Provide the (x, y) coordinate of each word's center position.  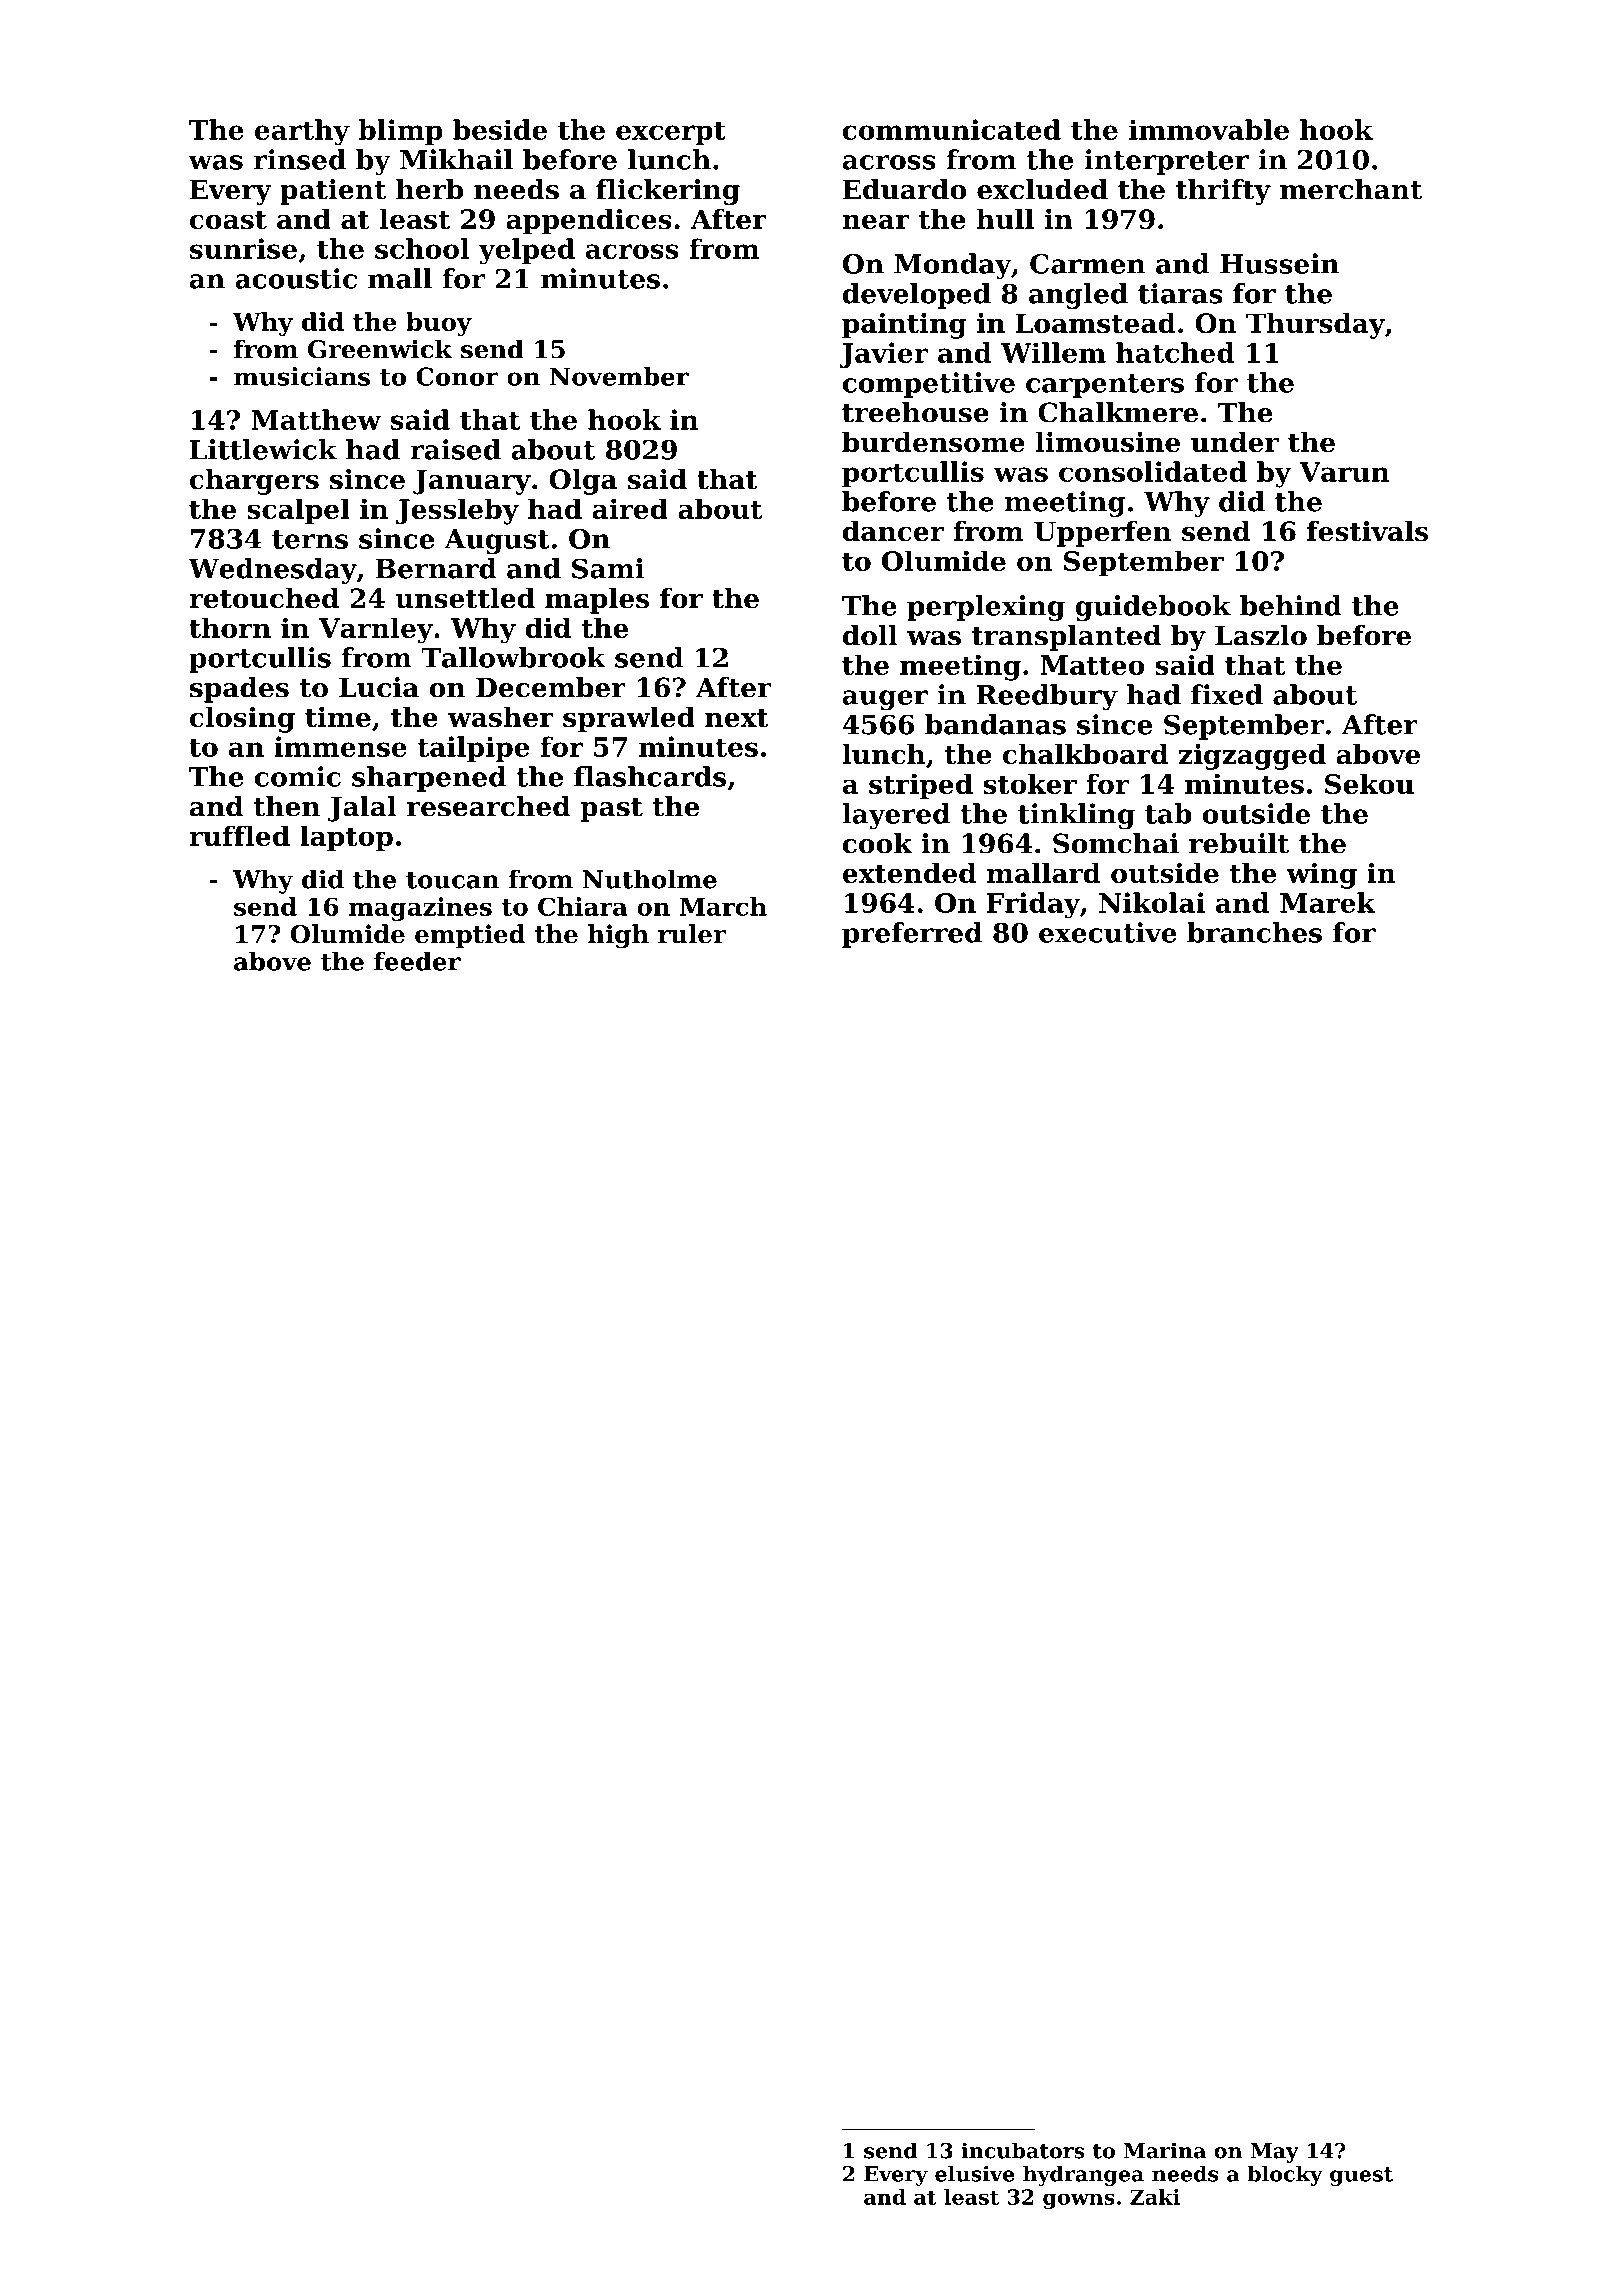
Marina (1165, 2150)
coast (228, 220)
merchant (1351, 189)
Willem (1053, 352)
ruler (692, 934)
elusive (975, 2173)
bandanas (995, 724)
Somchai (1116, 843)
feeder (417, 961)
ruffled (239, 835)
